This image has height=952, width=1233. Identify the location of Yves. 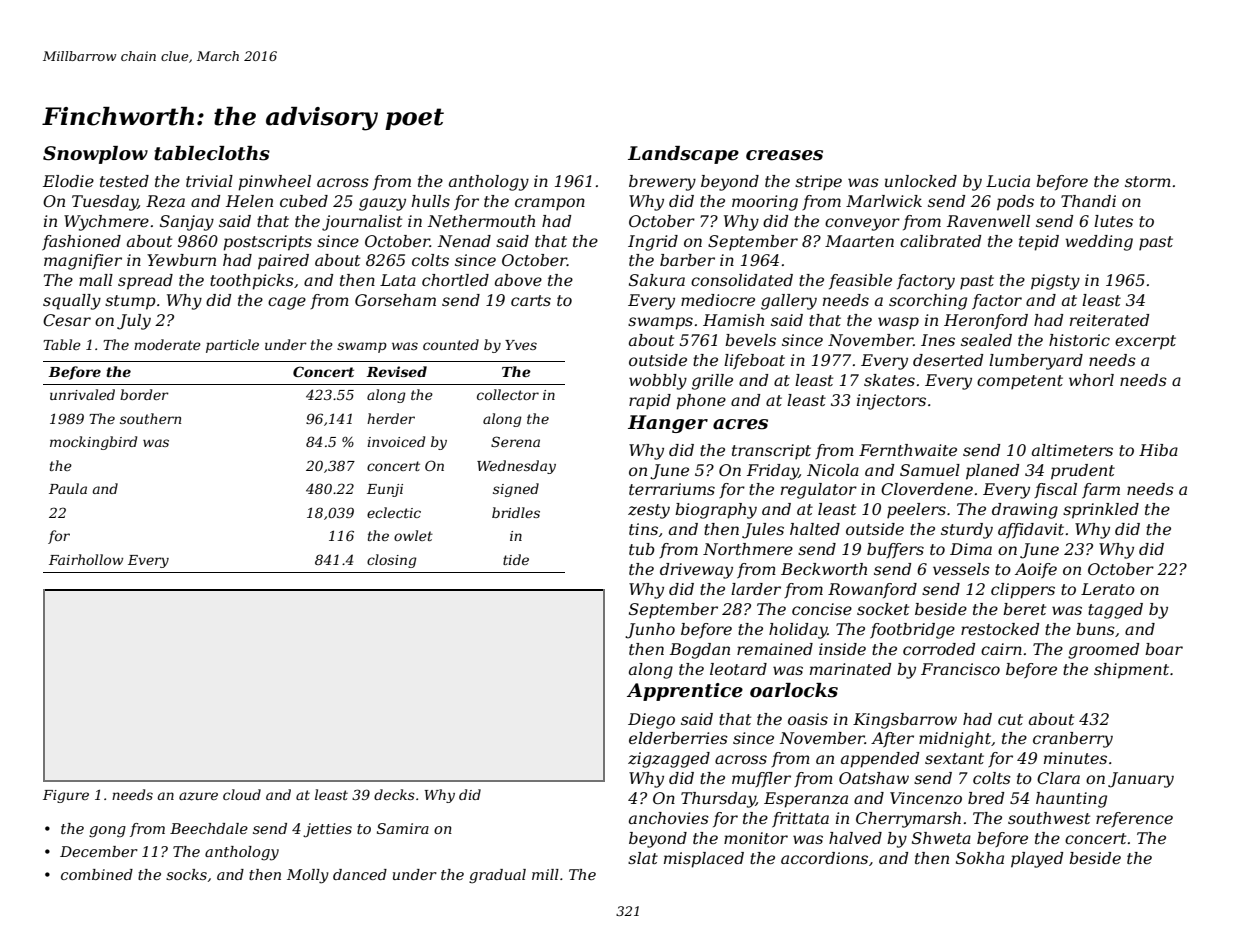
(521, 345).
